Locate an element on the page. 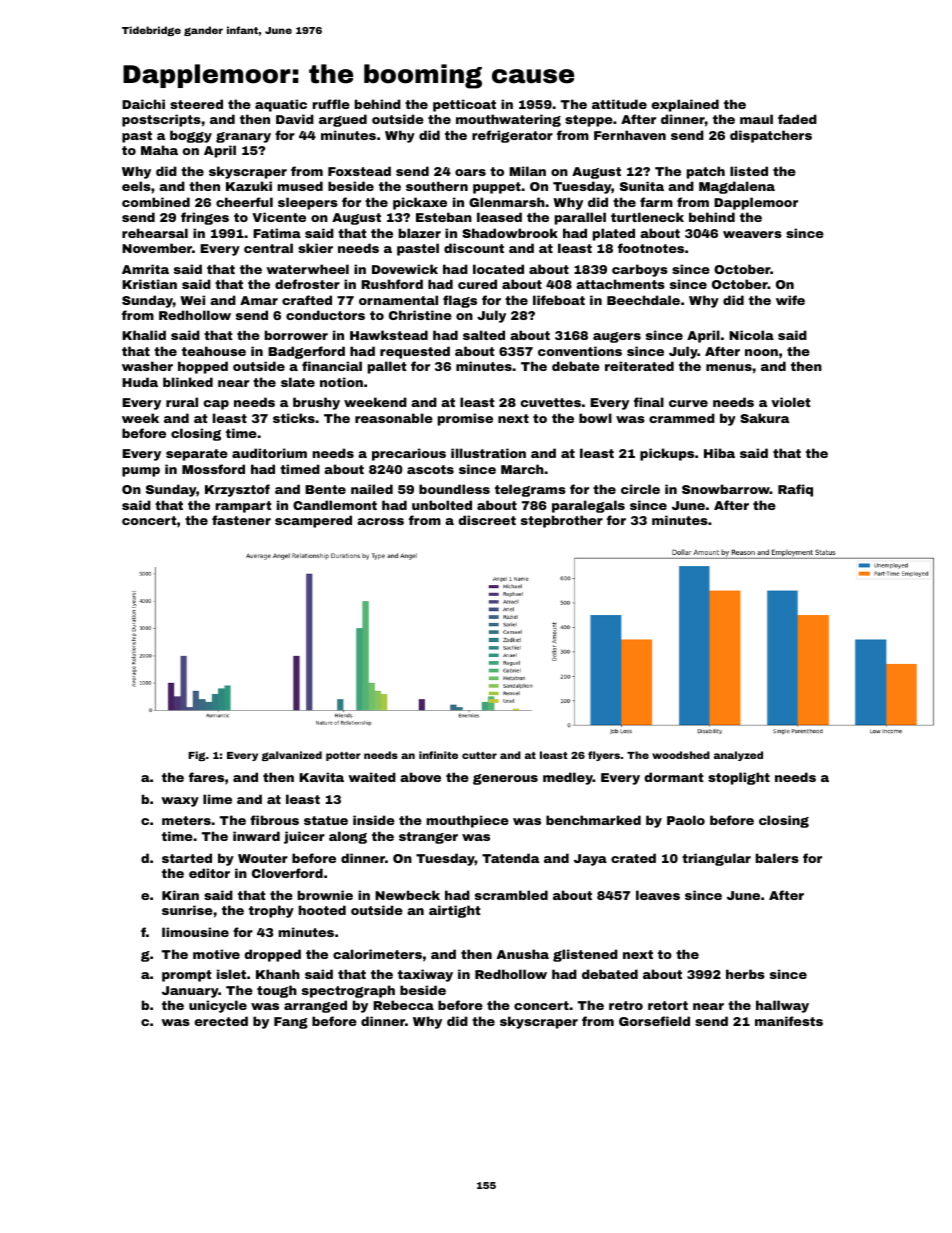 This image has height=1233, width=952. Rebecca is located at coordinates (403, 1005).
